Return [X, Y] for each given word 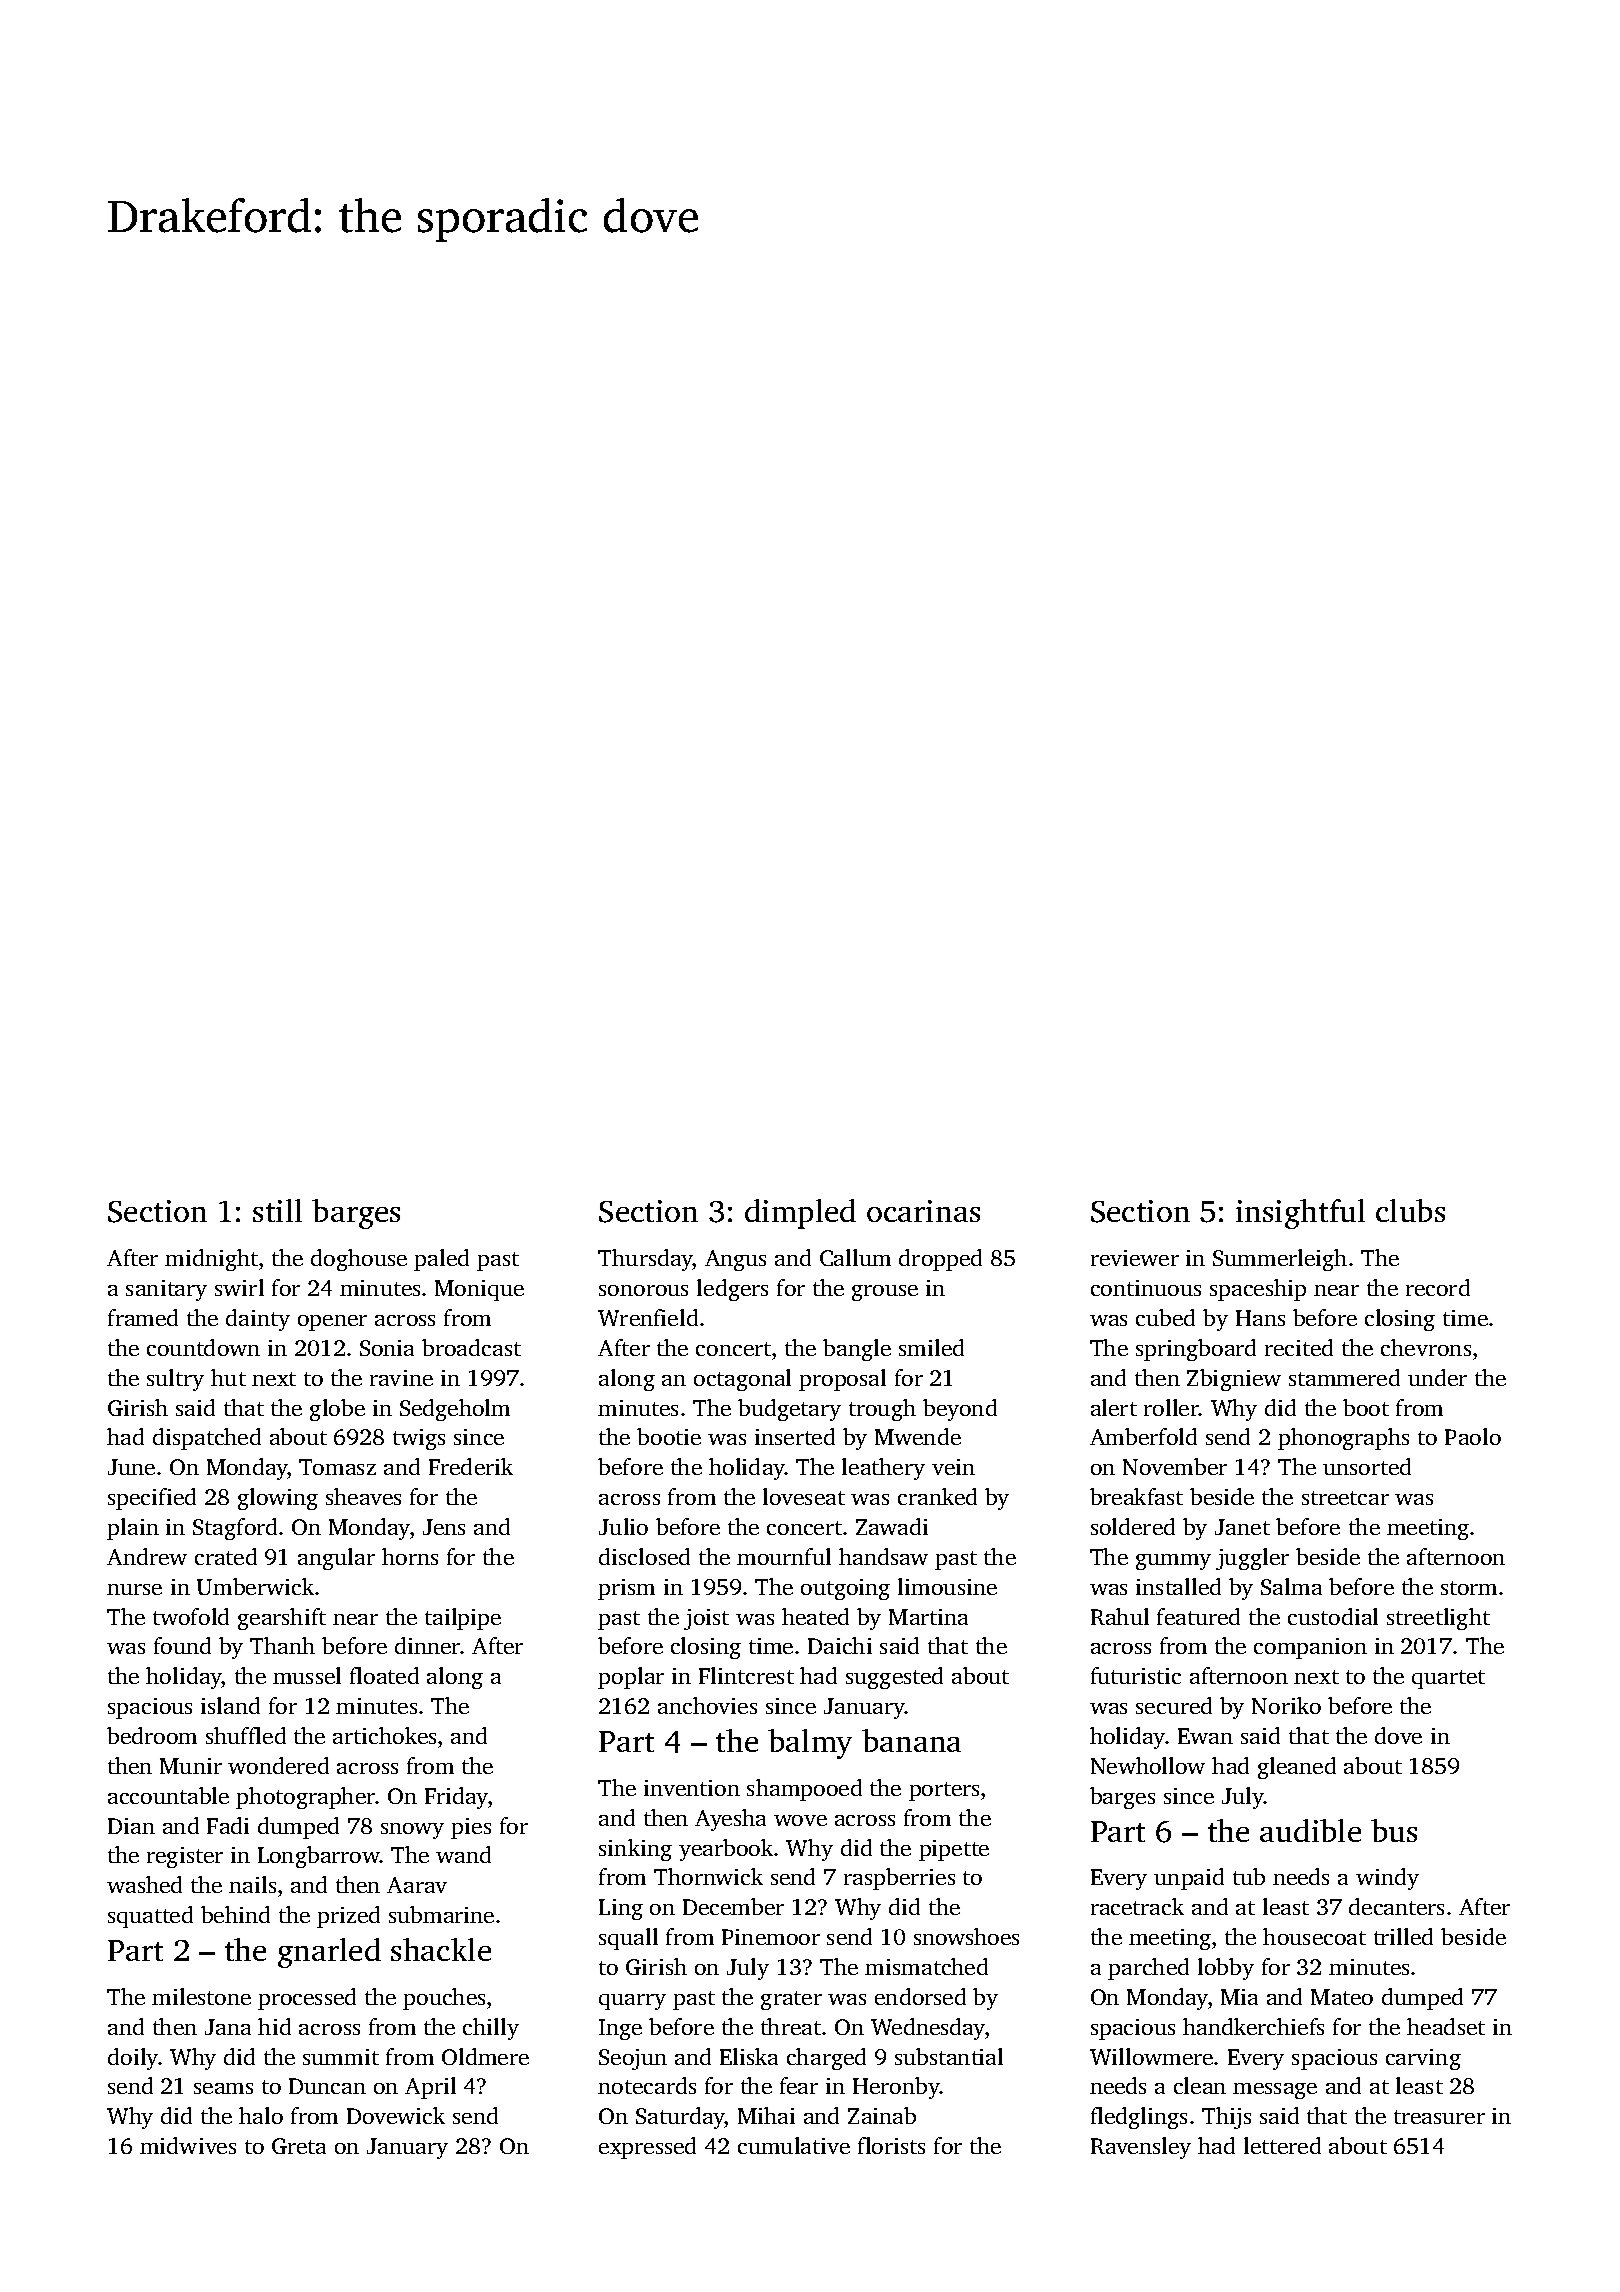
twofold [191, 1616]
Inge [620, 2029]
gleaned [1297, 1768]
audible [1310, 1830]
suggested [894, 1678]
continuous [1146, 1288]
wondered [278, 1765]
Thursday [645, 1260]
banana [911, 1740]
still [277, 1210]
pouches [444, 1999]
